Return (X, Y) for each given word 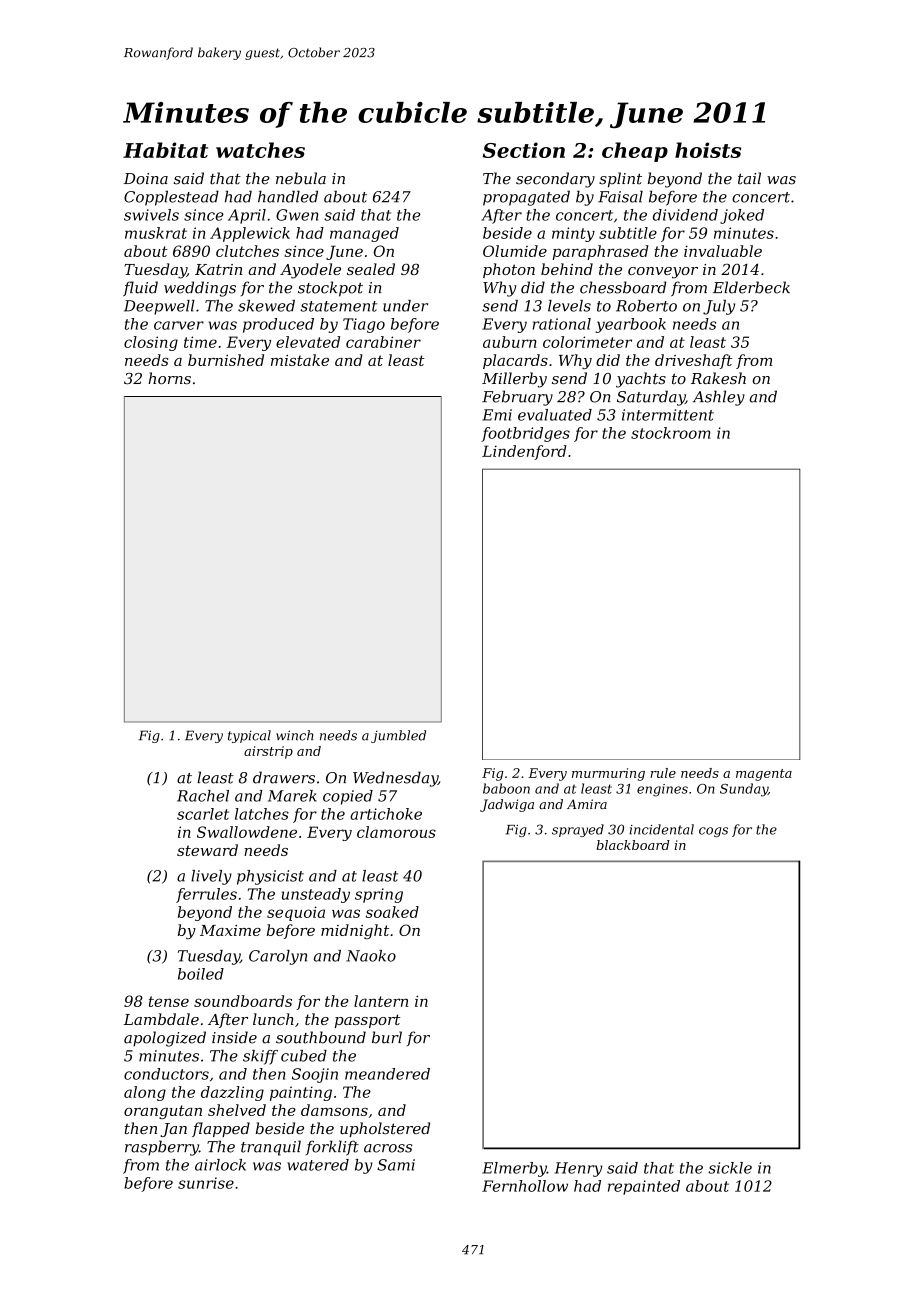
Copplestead (171, 198)
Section (524, 150)
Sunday (744, 790)
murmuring (608, 774)
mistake (300, 360)
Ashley (719, 398)
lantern (381, 1001)
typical (249, 736)
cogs (713, 832)
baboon (506, 788)
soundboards (243, 1001)
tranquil (271, 1148)
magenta (764, 775)
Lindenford (524, 452)
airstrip (268, 752)
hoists (708, 150)
